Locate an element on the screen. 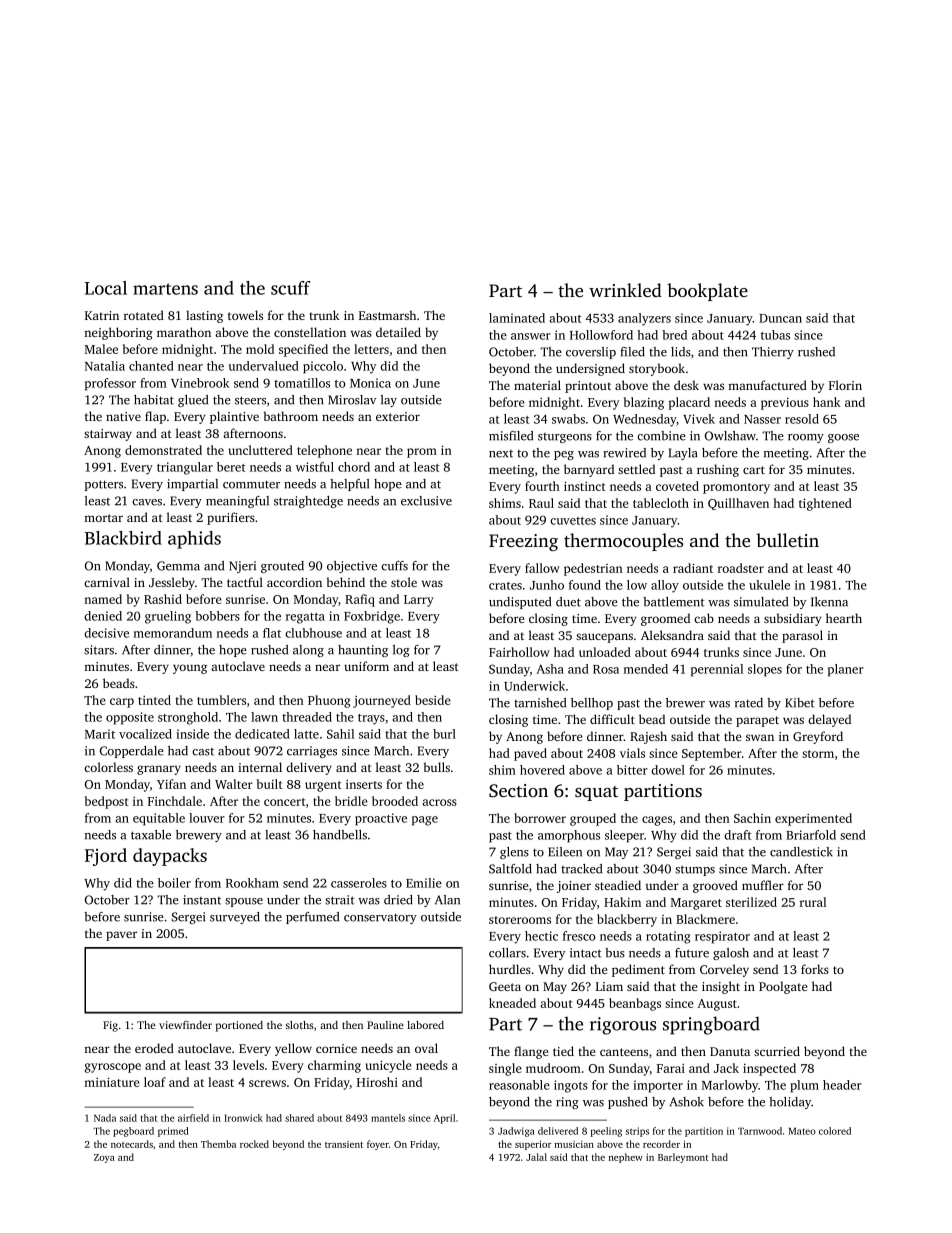  vocalized is located at coordinates (145, 734).
